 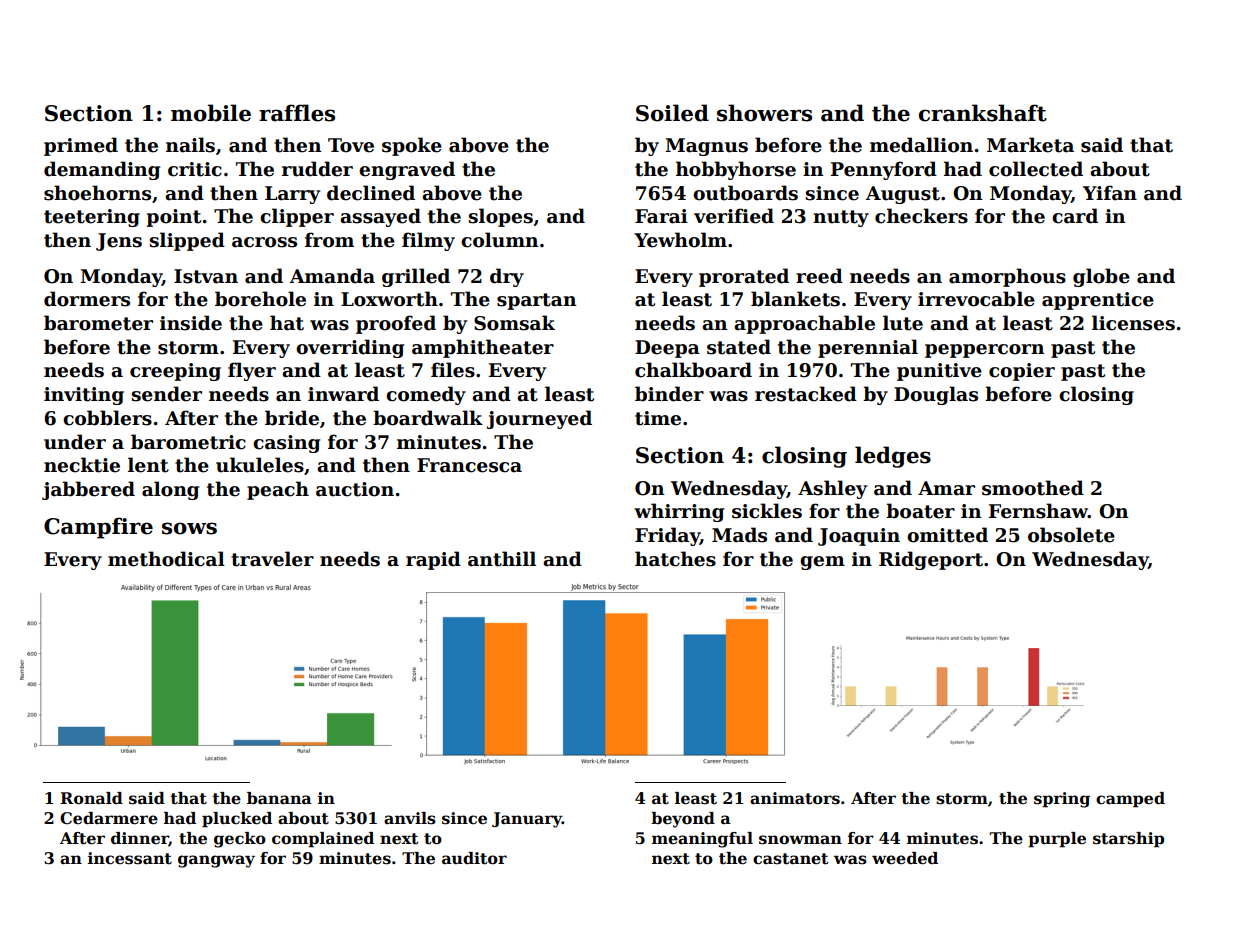 What do you see at coordinates (211, 113) in the document?
I see `mobile` at bounding box center [211, 113].
